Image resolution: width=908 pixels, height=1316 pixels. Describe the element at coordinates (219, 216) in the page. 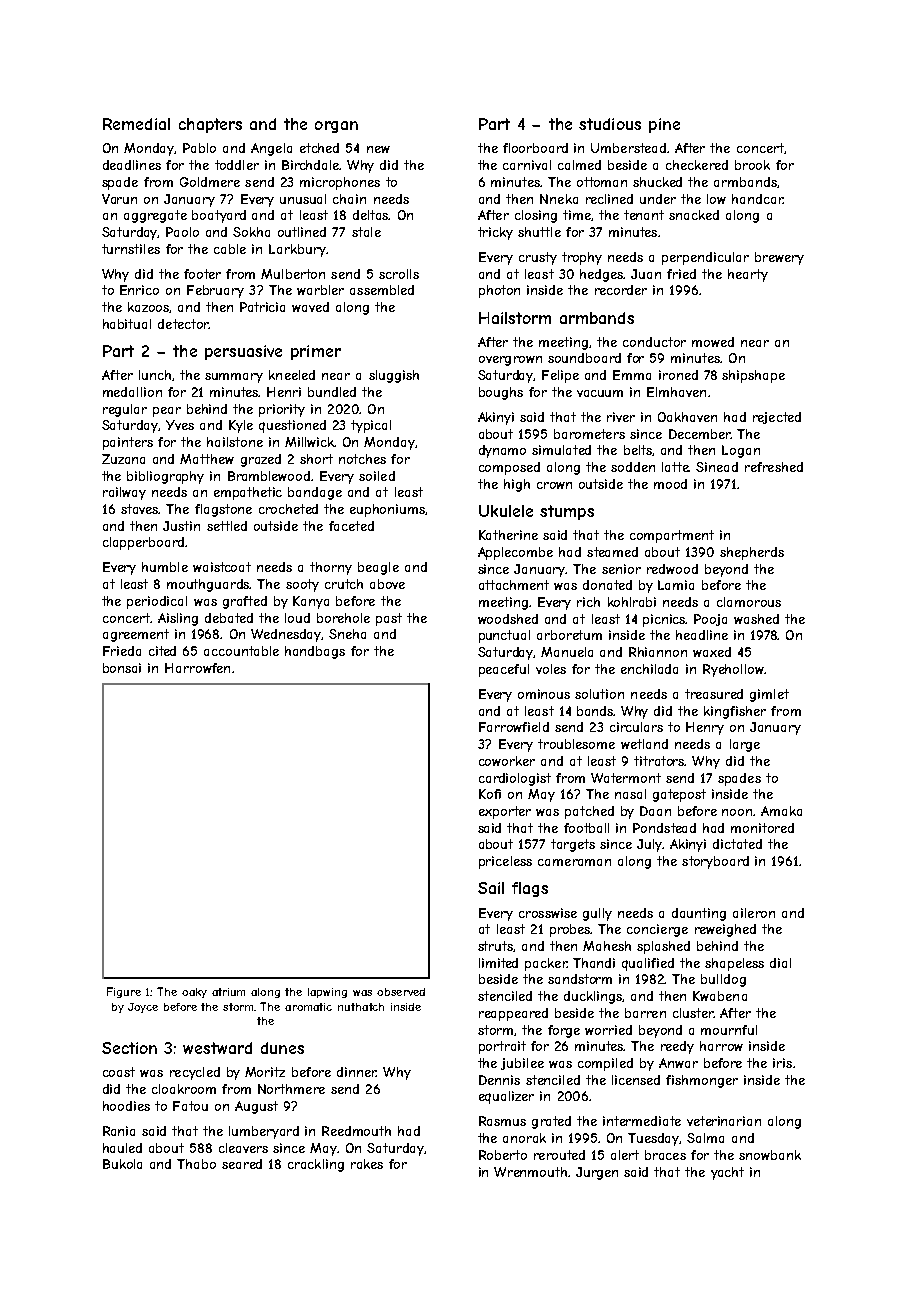

I see `boatyard` at that location.
